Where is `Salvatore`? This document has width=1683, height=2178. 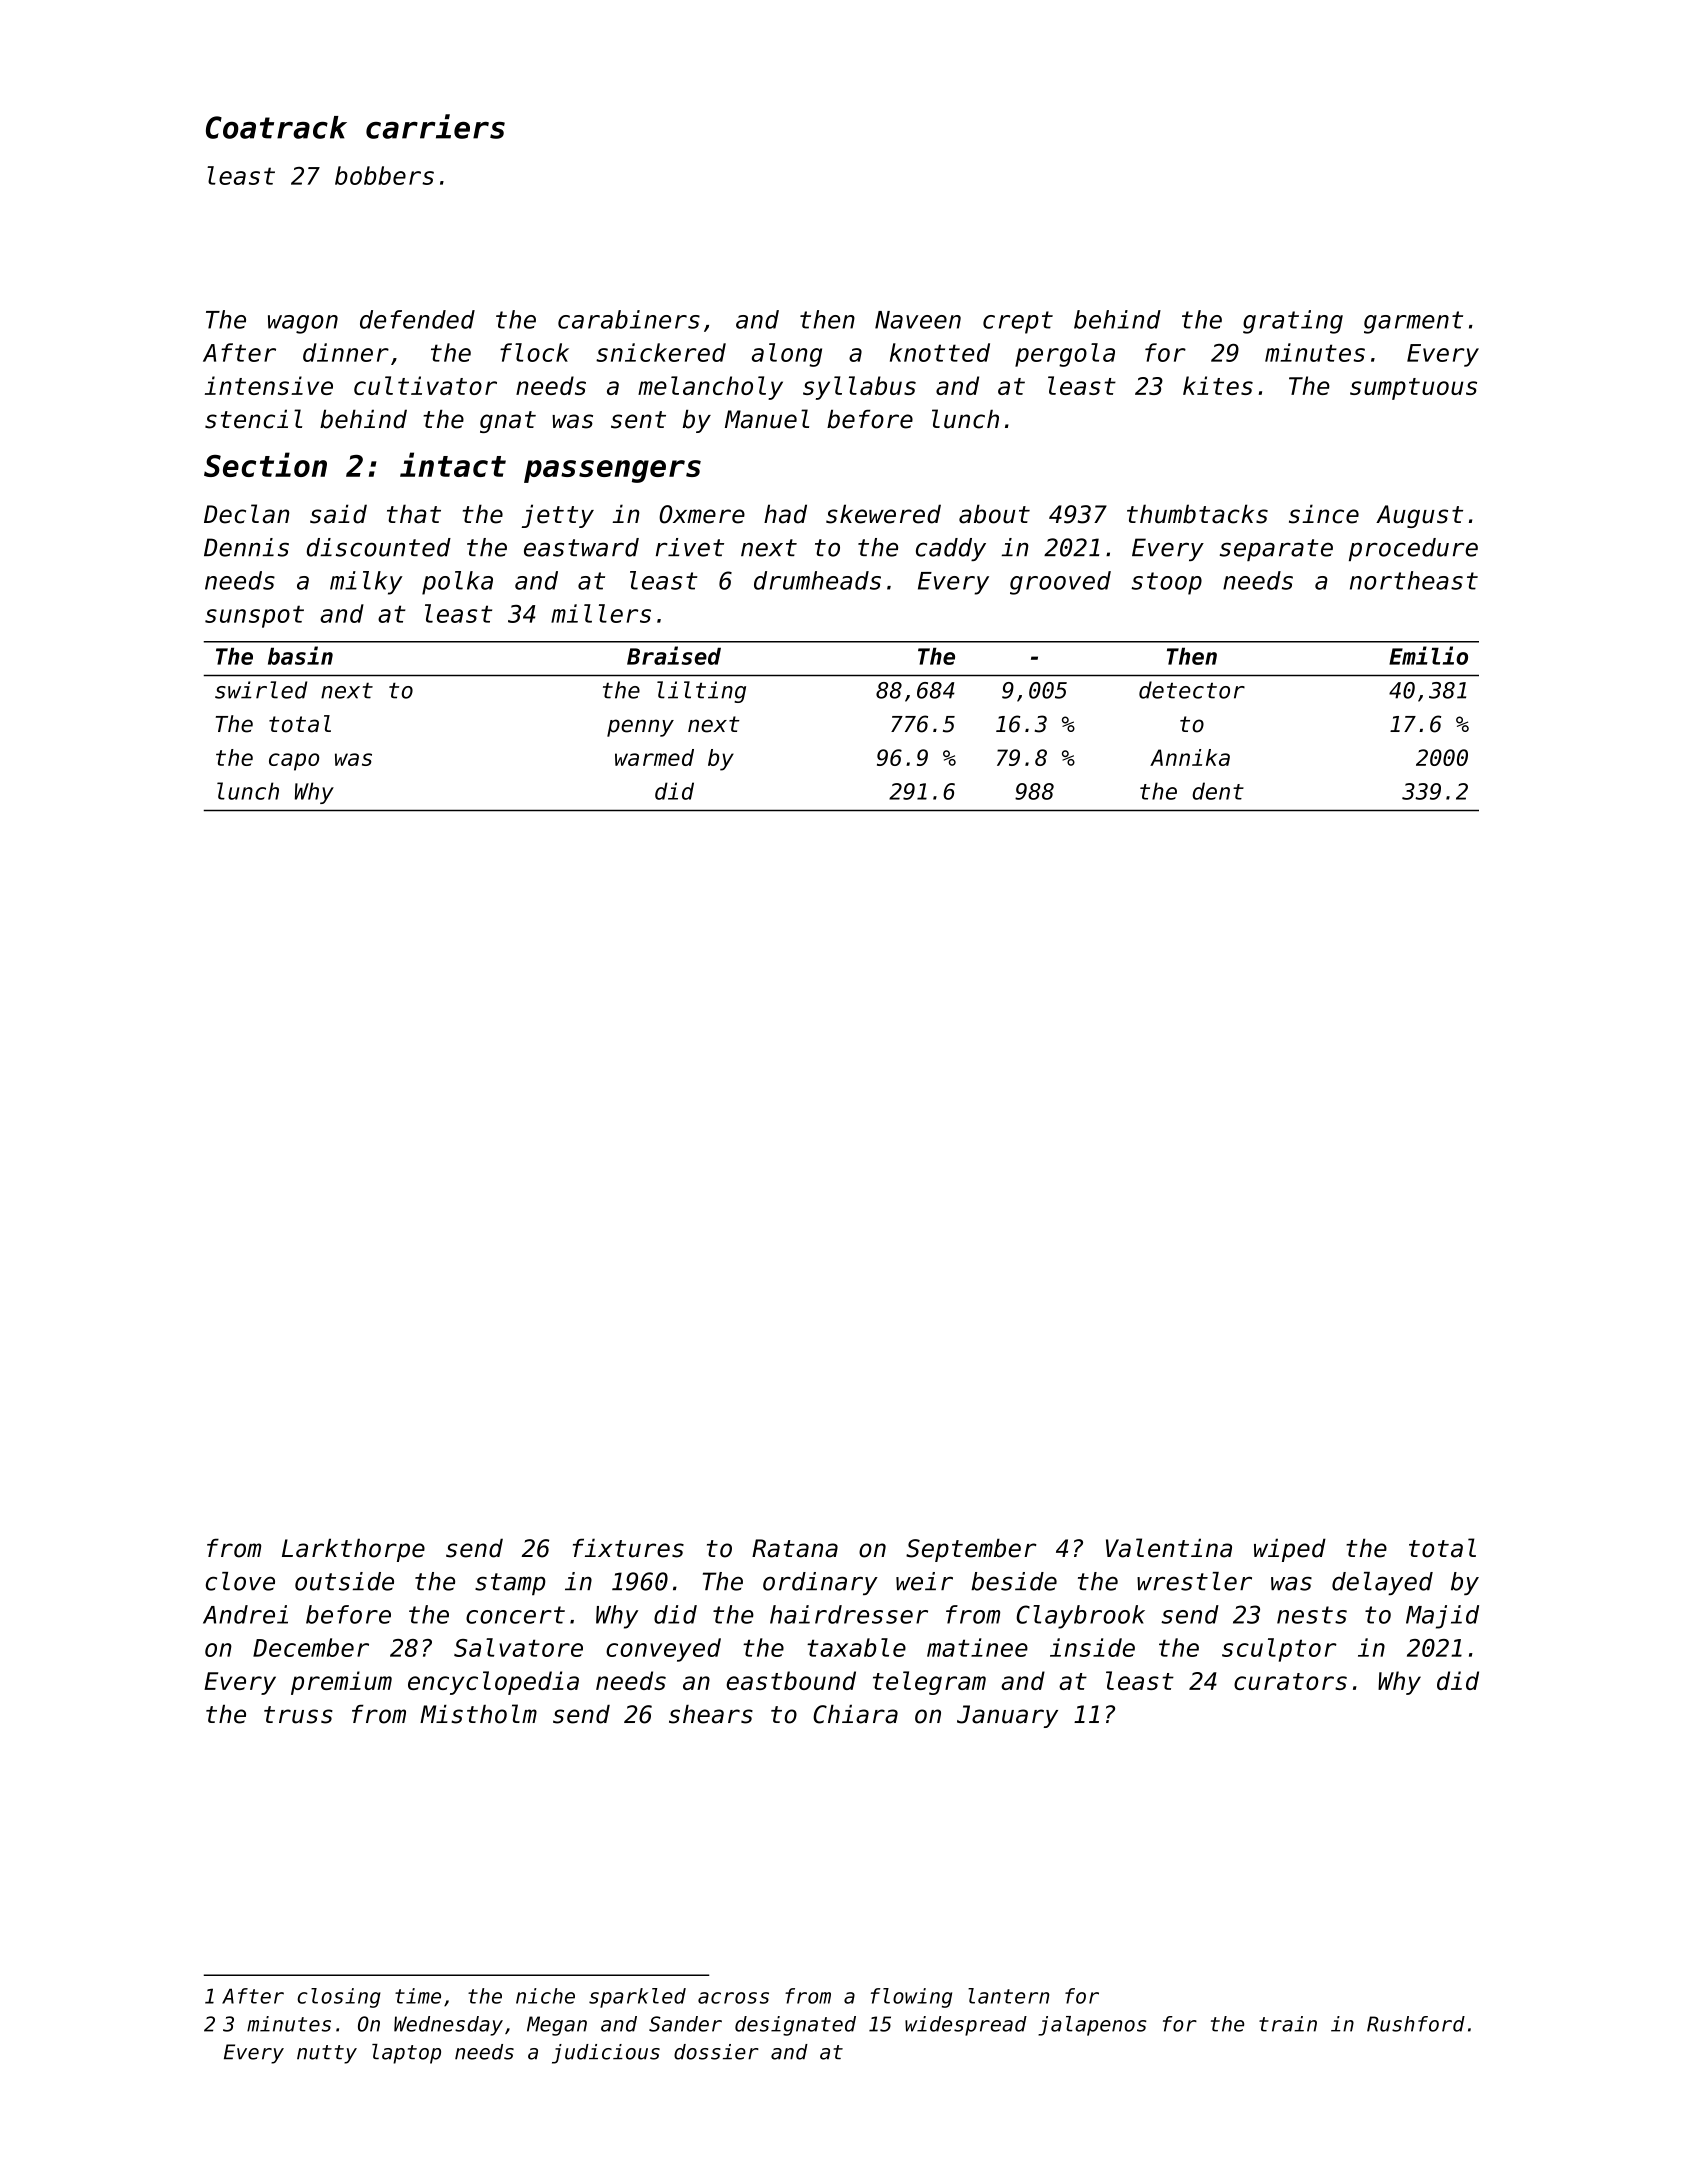
Salvatore is located at coordinates (518, 1647).
